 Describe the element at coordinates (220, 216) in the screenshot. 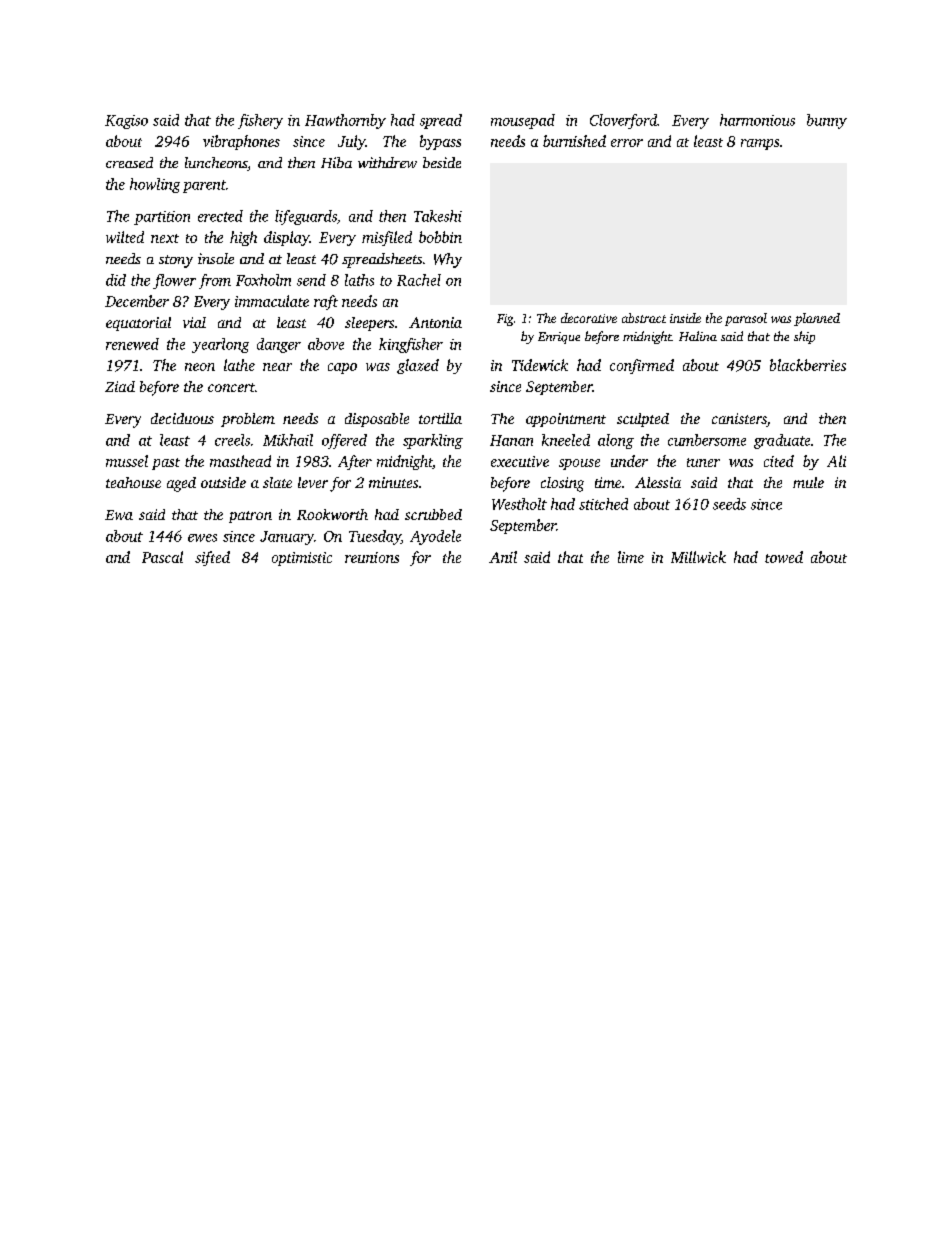

I see `erected` at that location.
